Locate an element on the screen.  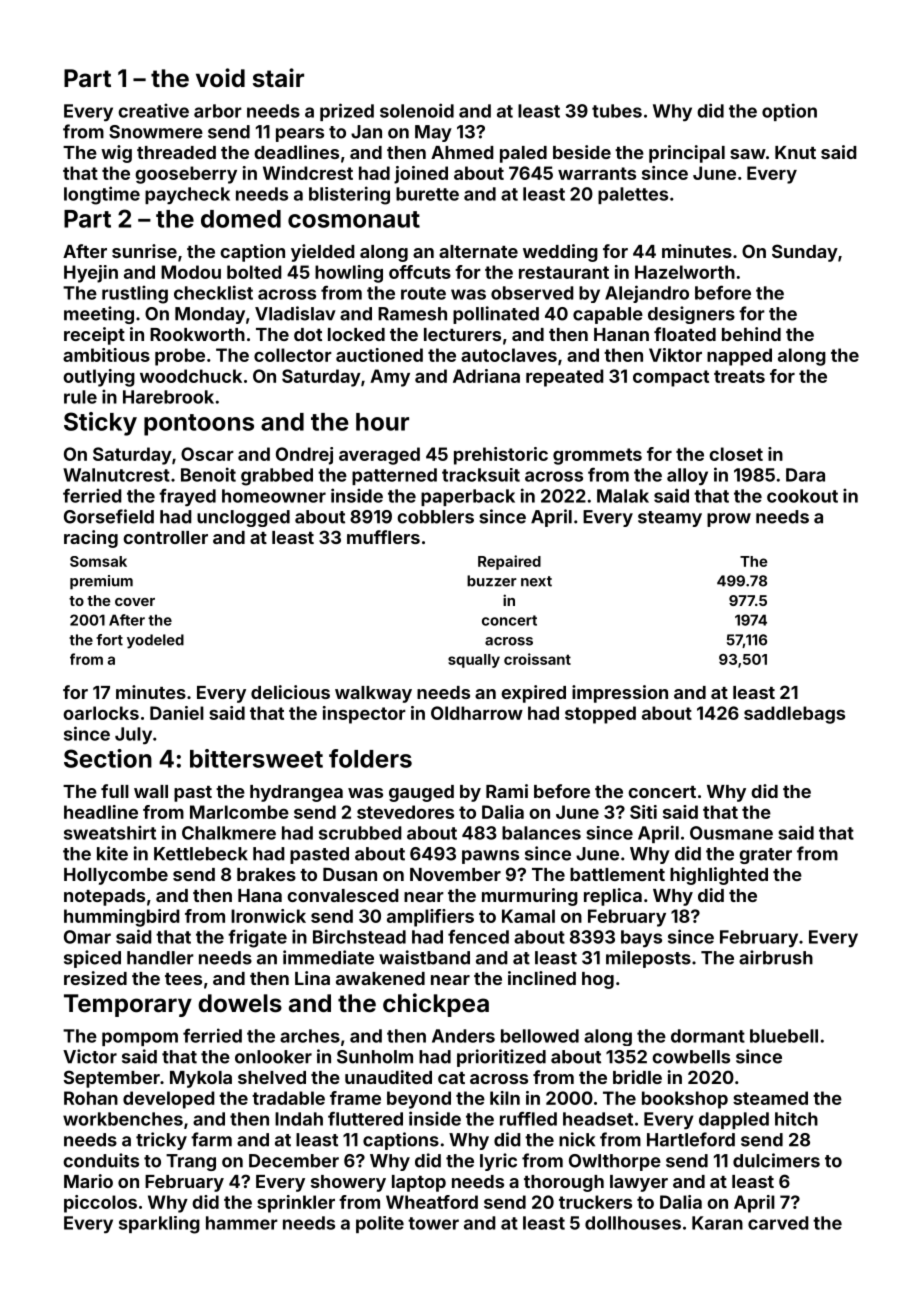
principal is located at coordinates (687, 154).
